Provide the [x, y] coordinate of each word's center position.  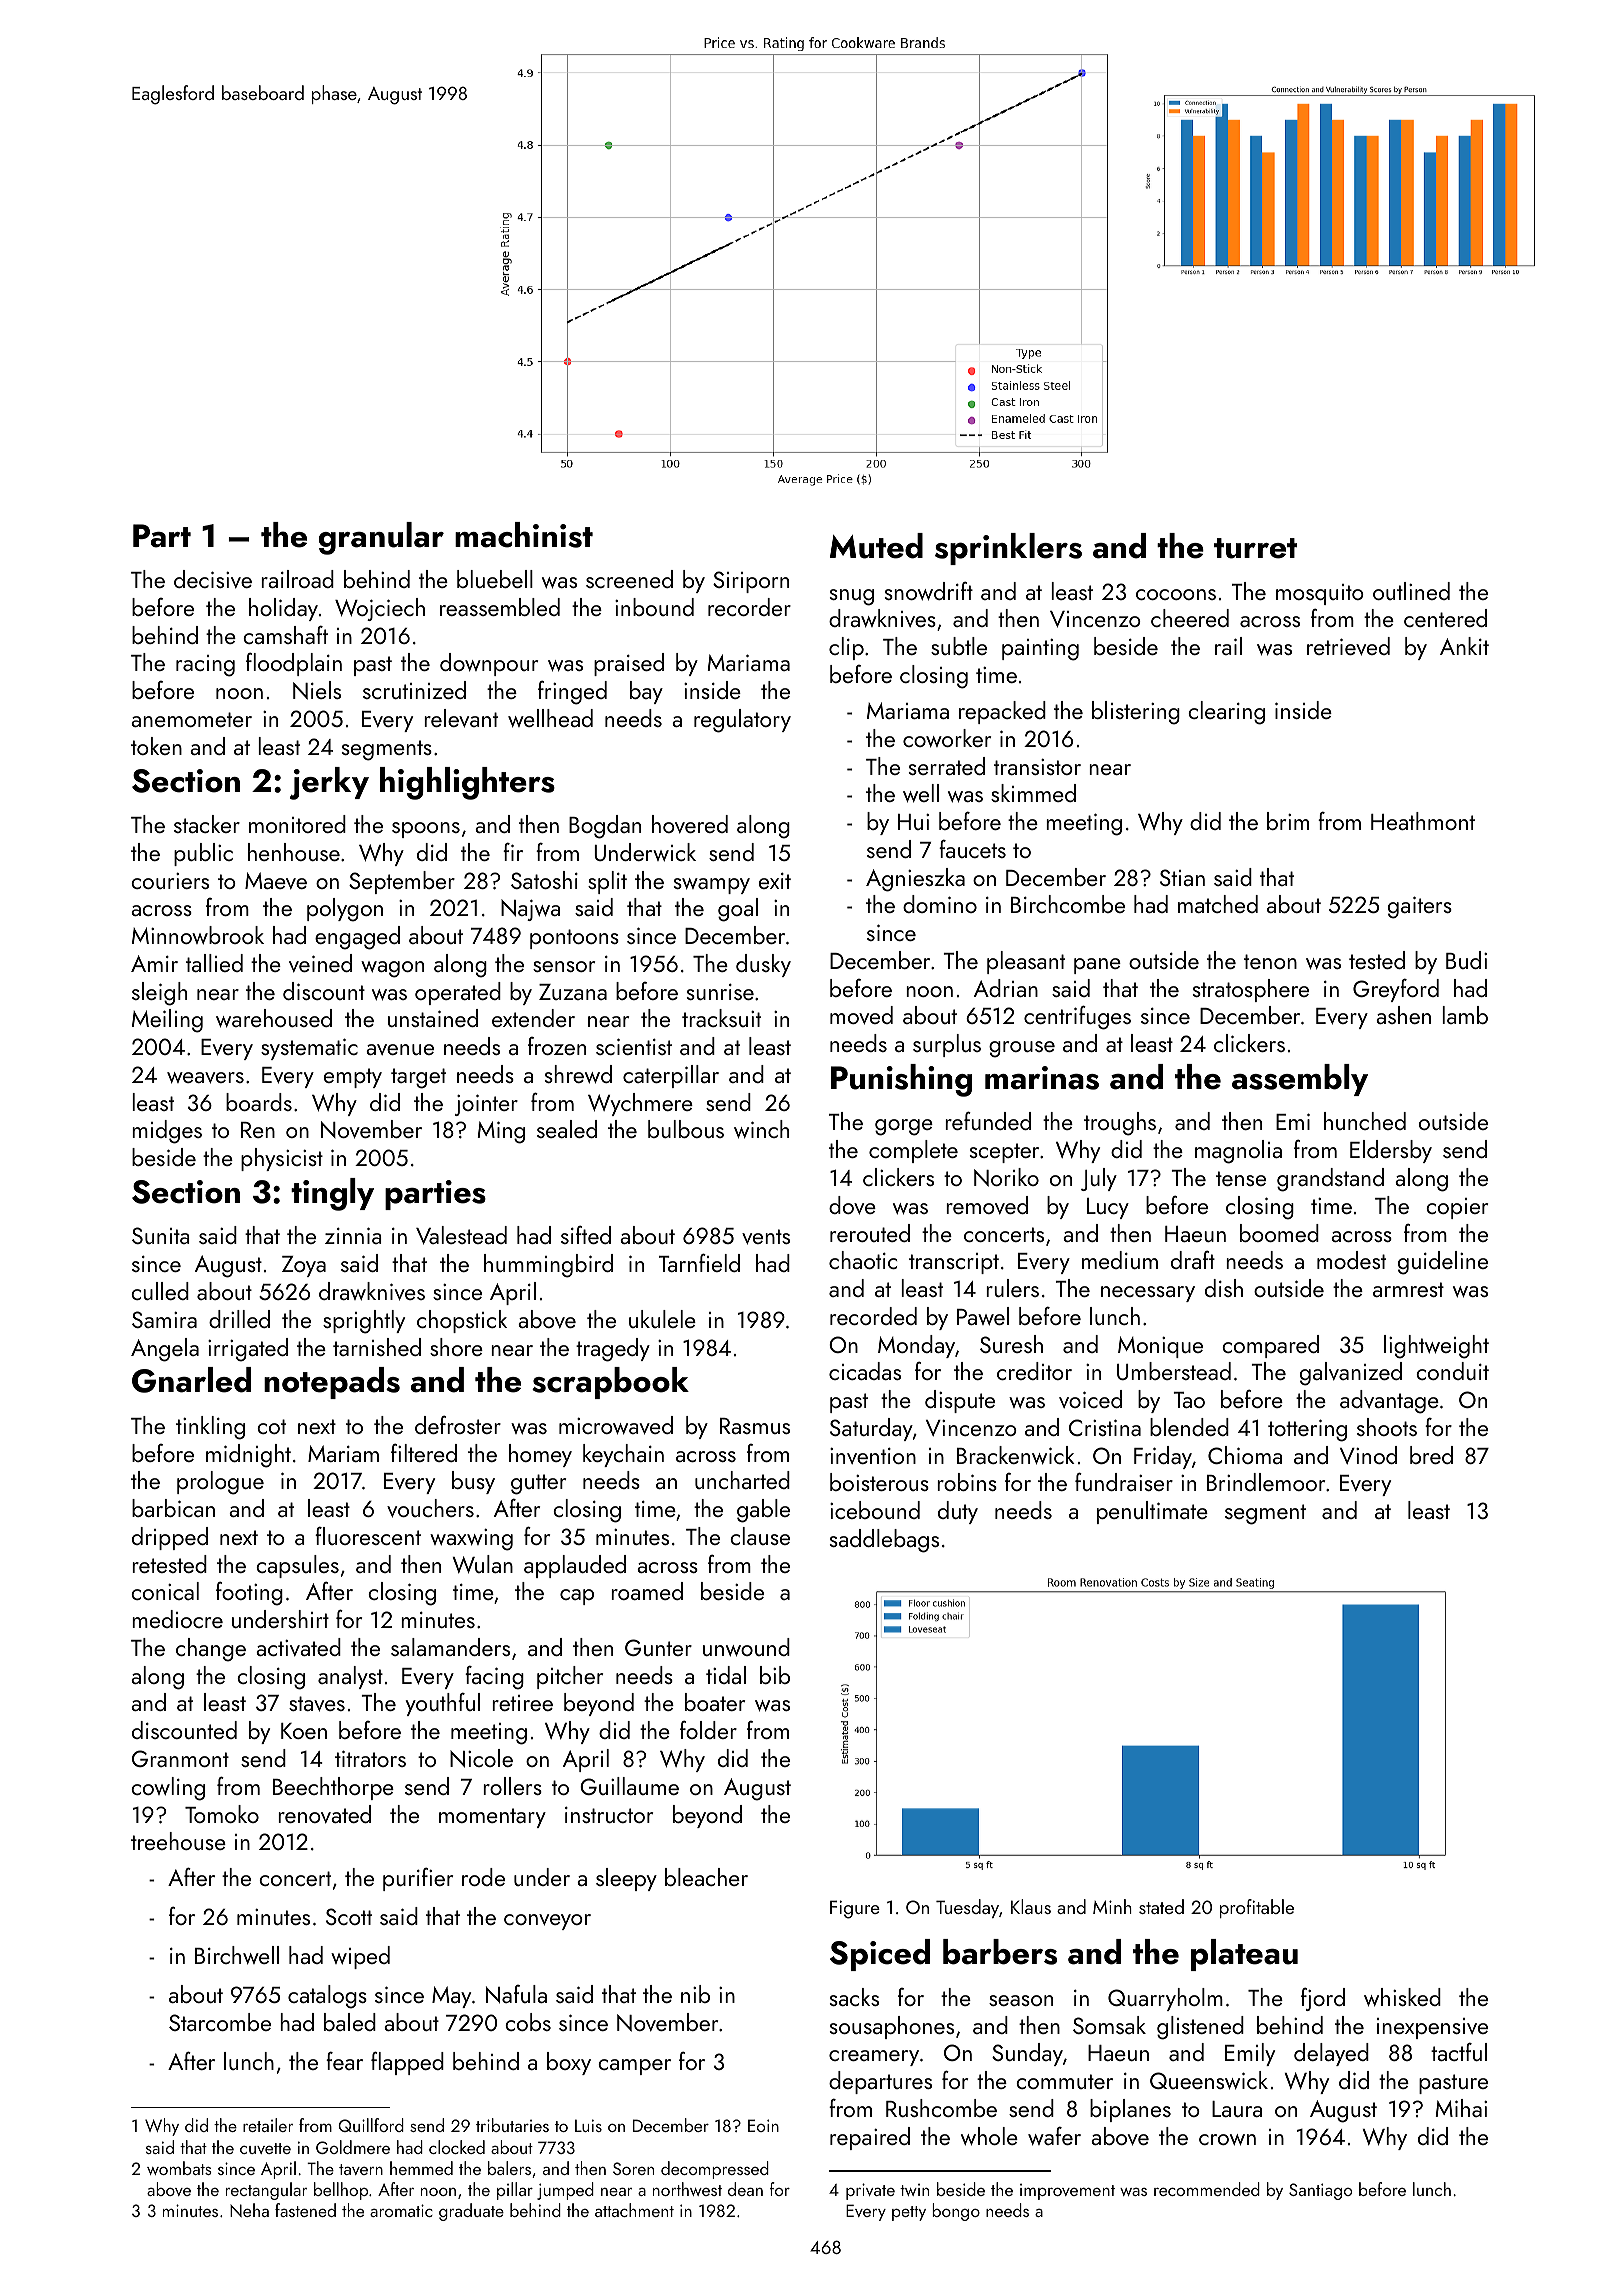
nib [695, 1994]
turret [1255, 548]
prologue [220, 1483]
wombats [179, 2168]
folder [708, 1730]
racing [205, 666]
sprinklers [1008, 549]
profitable [1257, 1908]
